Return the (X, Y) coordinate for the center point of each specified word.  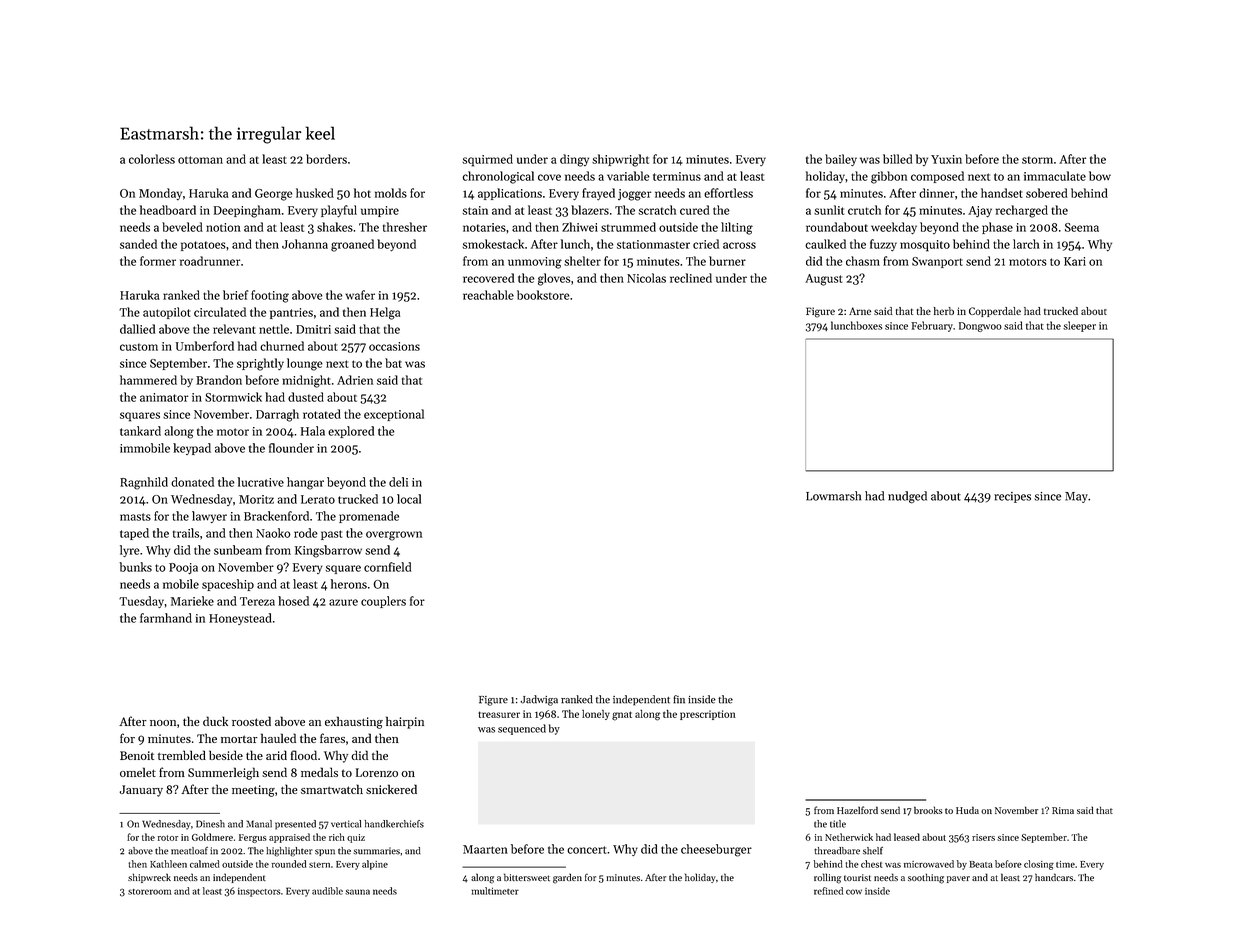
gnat (622, 716)
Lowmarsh (833, 496)
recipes (1012, 497)
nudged (907, 497)
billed (897, 159)
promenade (369, 517)
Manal (259, 824)
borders (326, 159)
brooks (928, 810)
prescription (708, 715)
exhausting (354, 722)
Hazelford (857, 810)
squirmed (488, 160)
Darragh (277, 415)
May (1076, 497)
